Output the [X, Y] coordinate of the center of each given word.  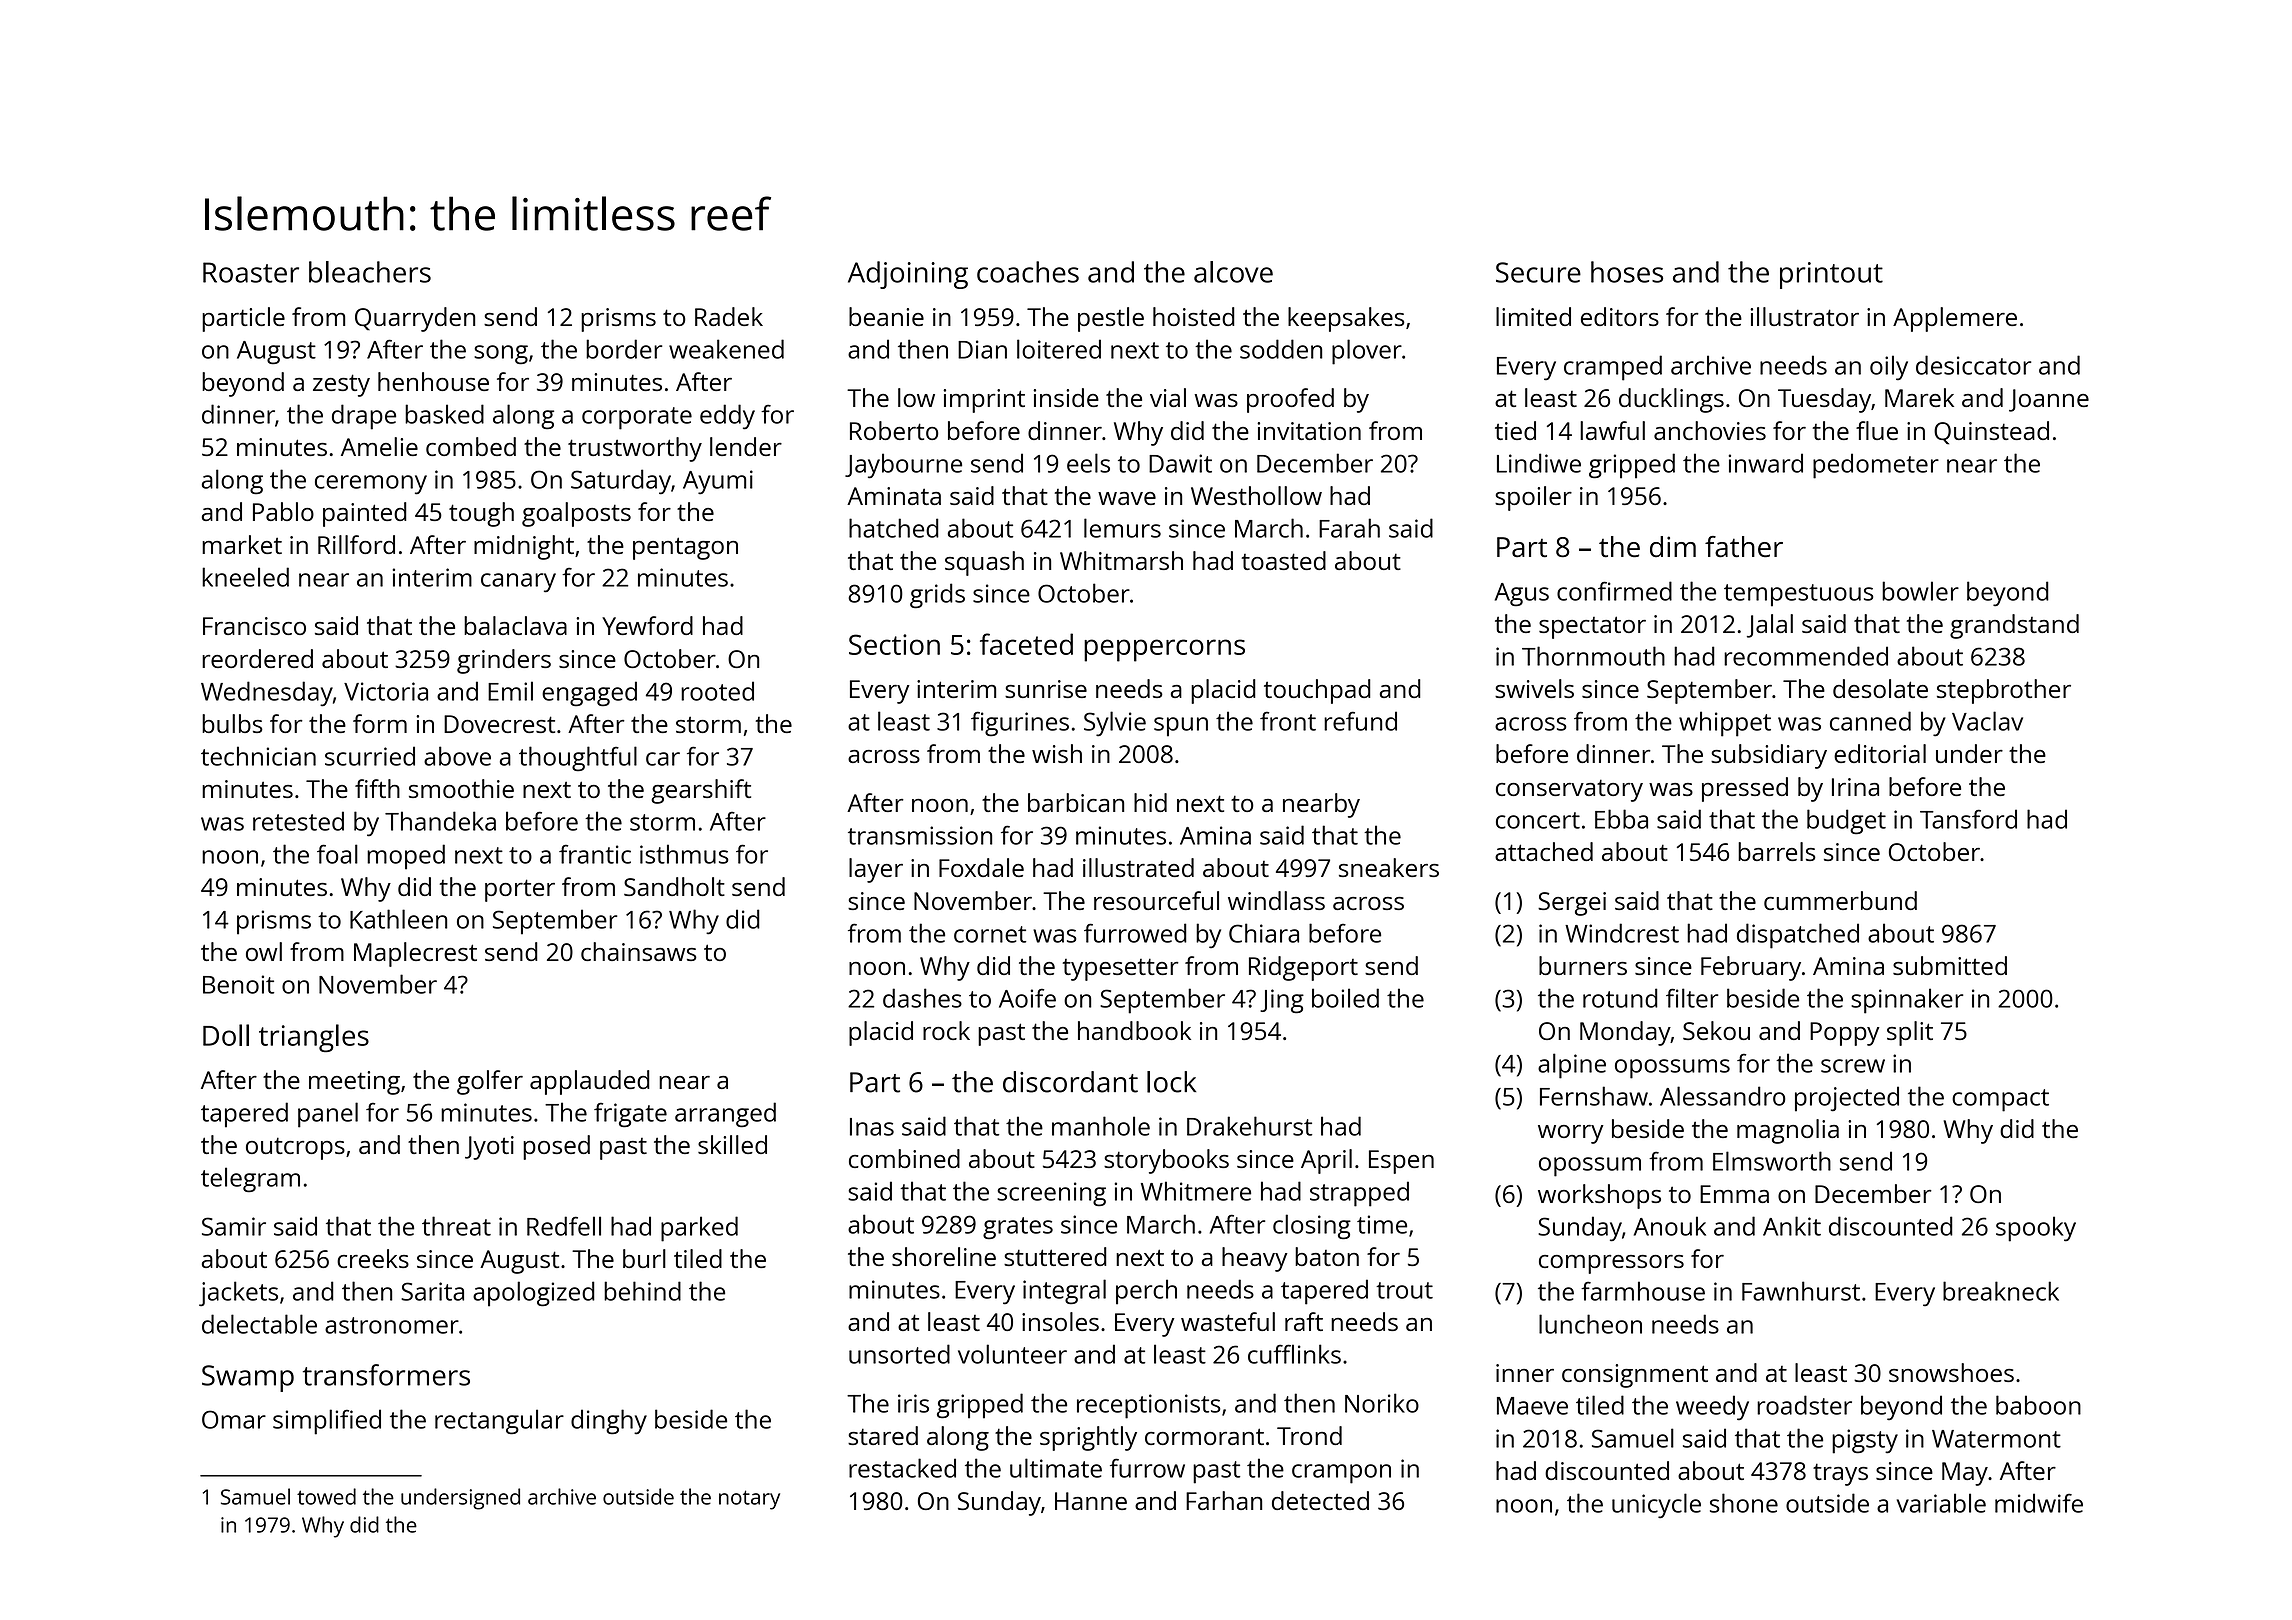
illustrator [1804, 316]
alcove [1233, 272]
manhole [1101, 1126]
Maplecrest [415, 954]
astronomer [392, 1325]
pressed [1745, 789]
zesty [341, 385]
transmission [920, 835]
